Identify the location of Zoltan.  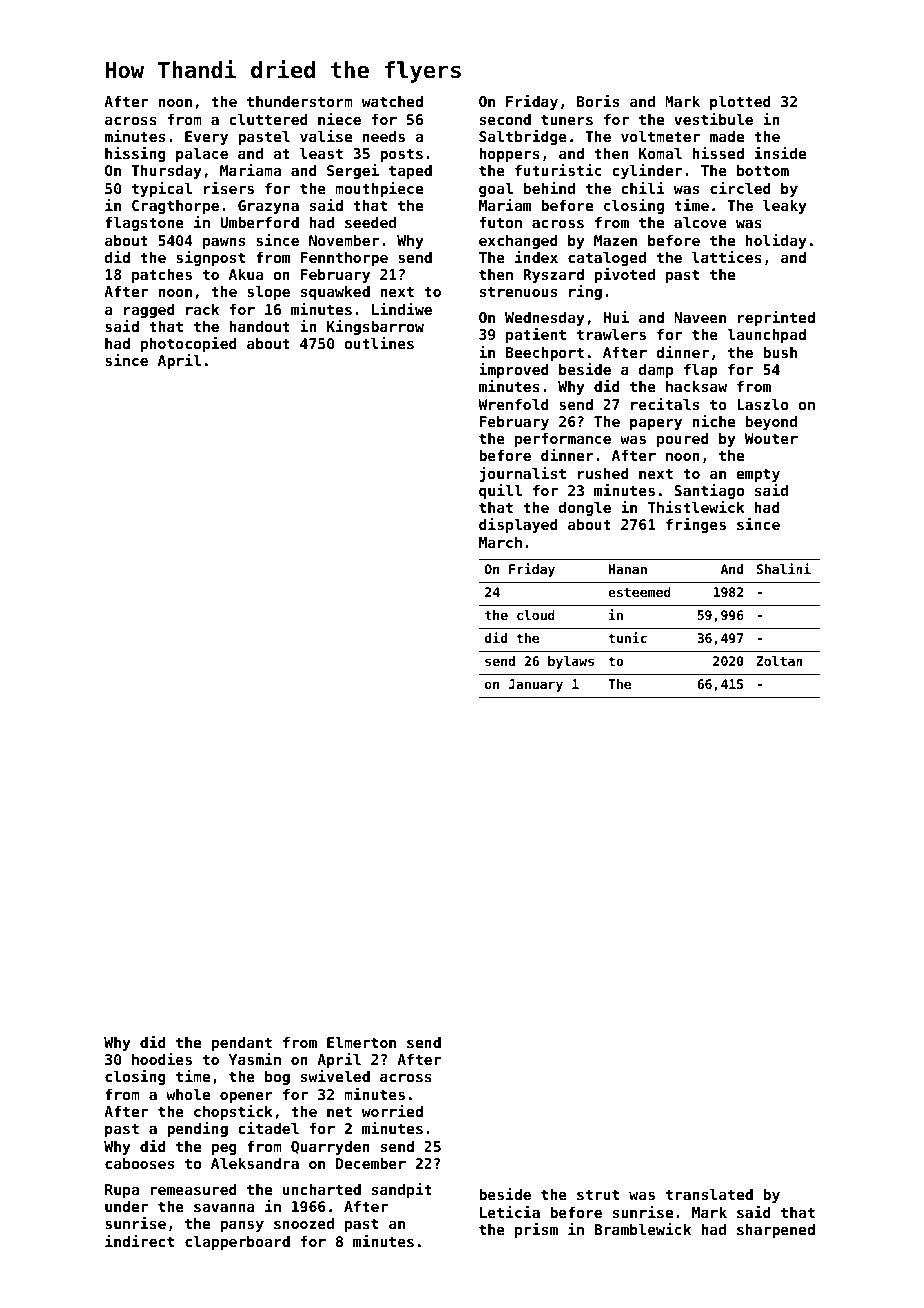
(779, 661).
